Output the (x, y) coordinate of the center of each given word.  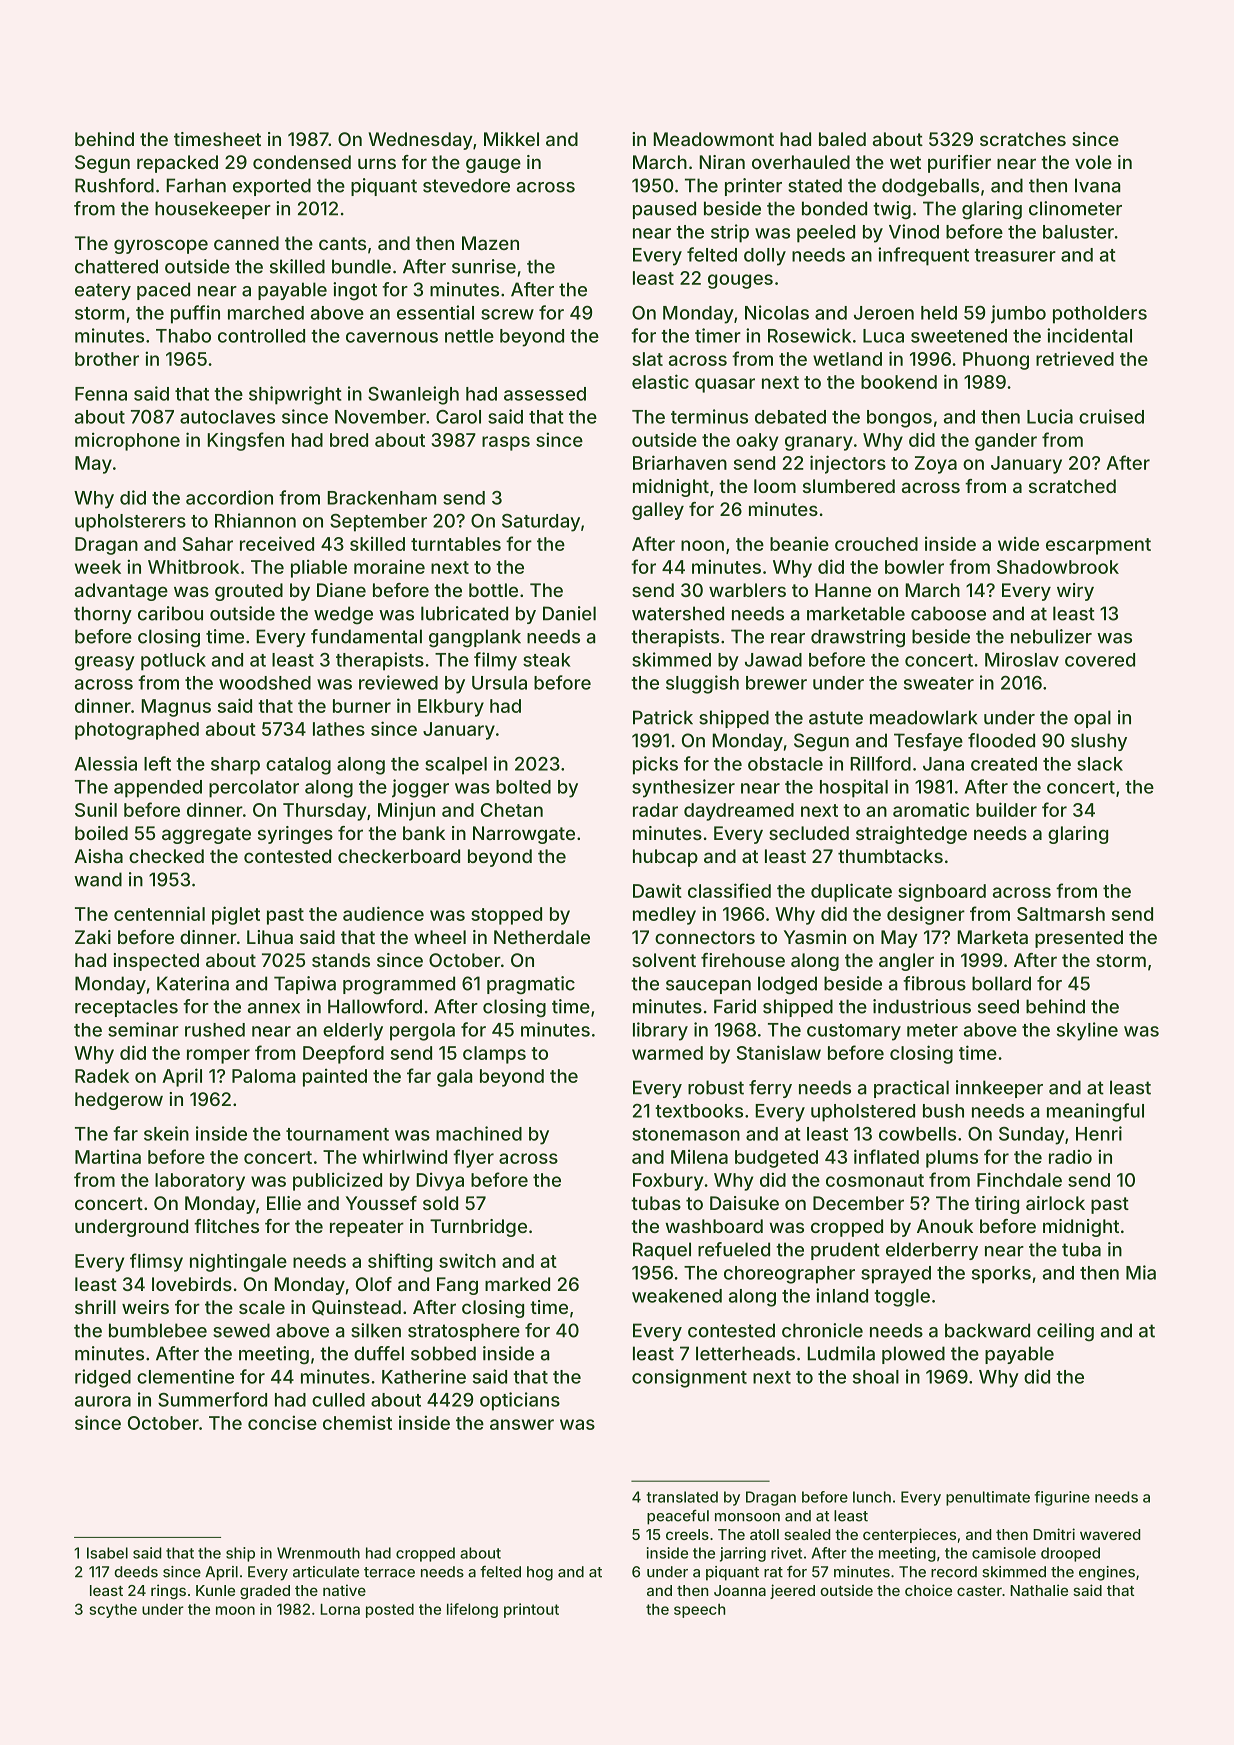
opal (1092, 719)
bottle (493, 590)
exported (272, 187)
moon (235, 1610)
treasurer (1015, 255)
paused (664, 210)
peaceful (678, 1517)
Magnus (176, 708)
